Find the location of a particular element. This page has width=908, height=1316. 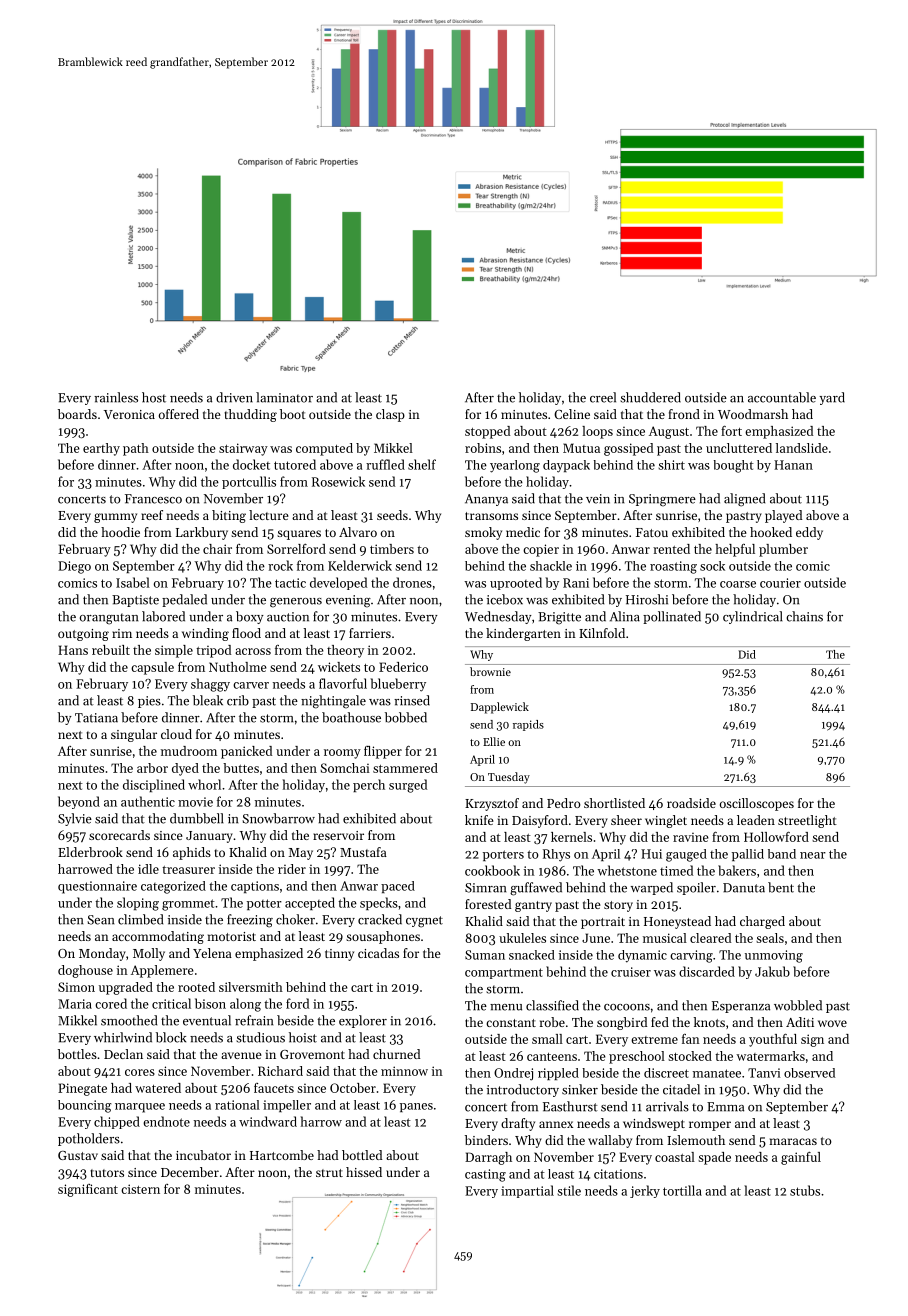

Rosewick is located at coordinates (338, 481).
